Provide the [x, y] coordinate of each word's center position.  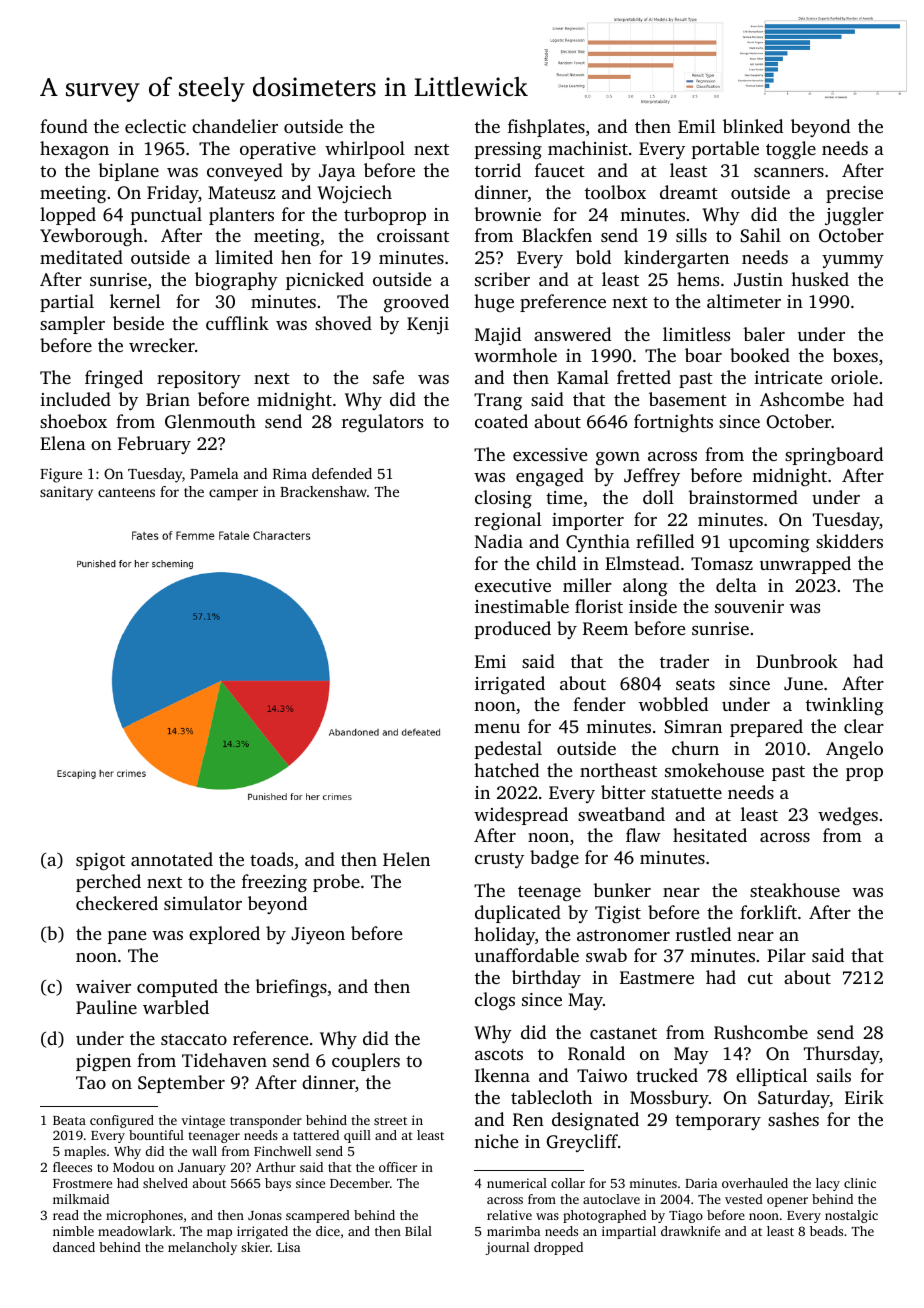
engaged [550, 477]
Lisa [288, 1247]
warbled [176, 1007]
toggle [791, 150]
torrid [498, 170]
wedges [848, 816]
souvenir [749, 606]
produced [513, 630]
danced [74, 1247]
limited [244, 257]
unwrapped [805, 565]
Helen [406, 859]
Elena [63, 443]
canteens [126, 492]
